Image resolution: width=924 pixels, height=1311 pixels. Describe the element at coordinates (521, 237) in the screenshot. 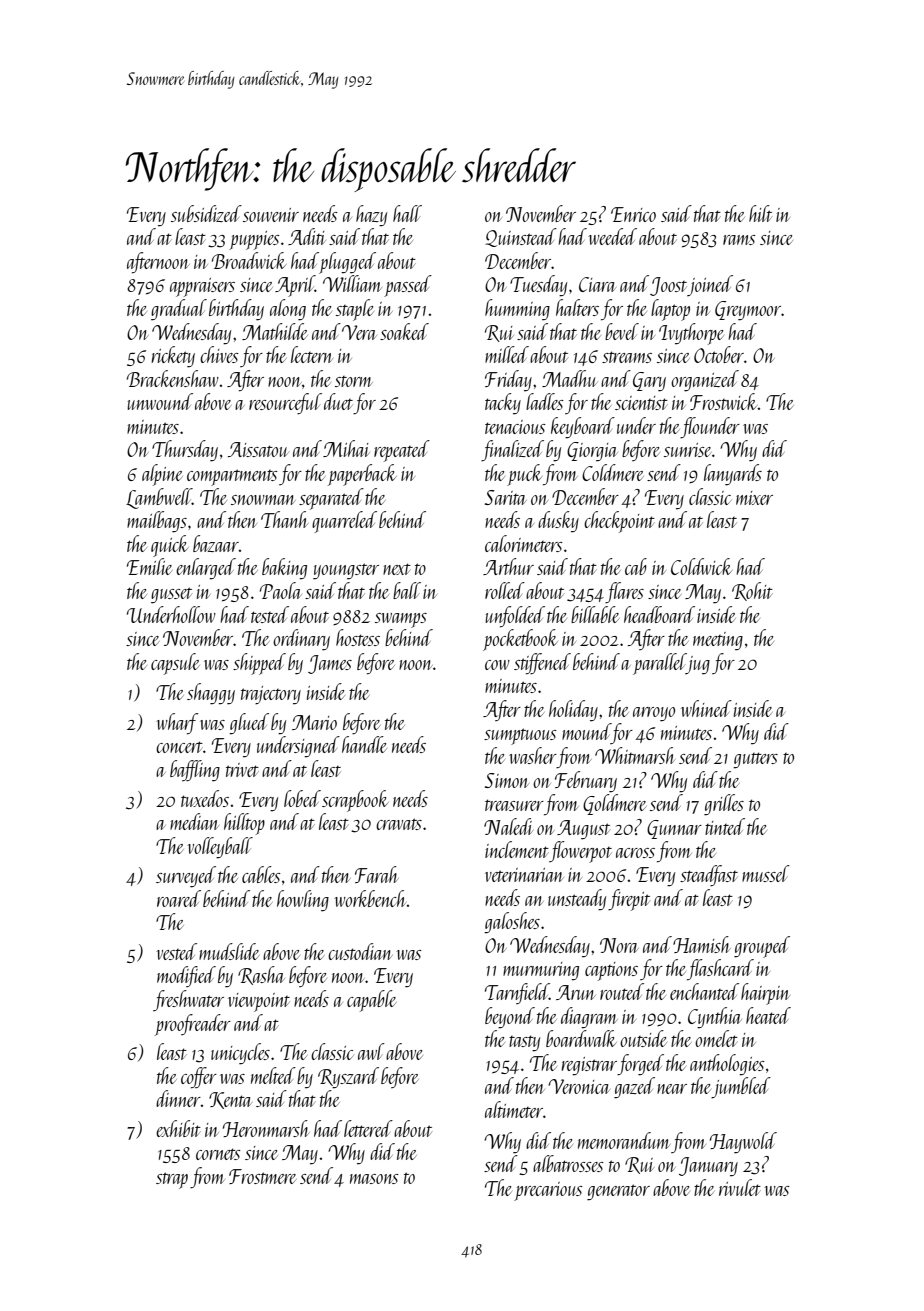

I see `Quinstead` at that location.
